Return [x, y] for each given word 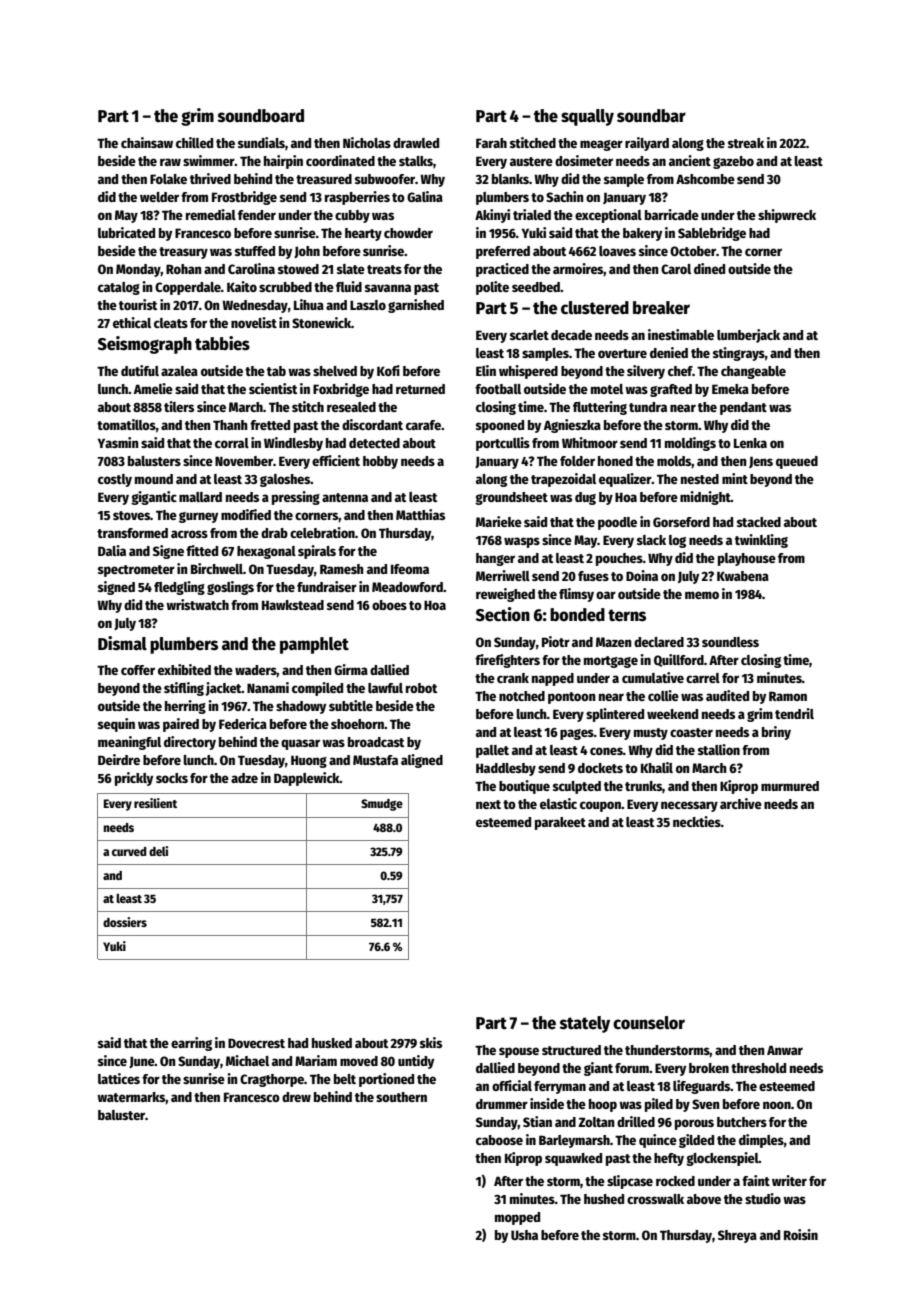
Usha [524, 1235]
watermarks [131, 1098]
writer [789, 1180]
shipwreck [787, 216]
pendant [743, 408]
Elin [486, 370]
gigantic [154, 498]
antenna [345, 497]
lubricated [126, 232]
